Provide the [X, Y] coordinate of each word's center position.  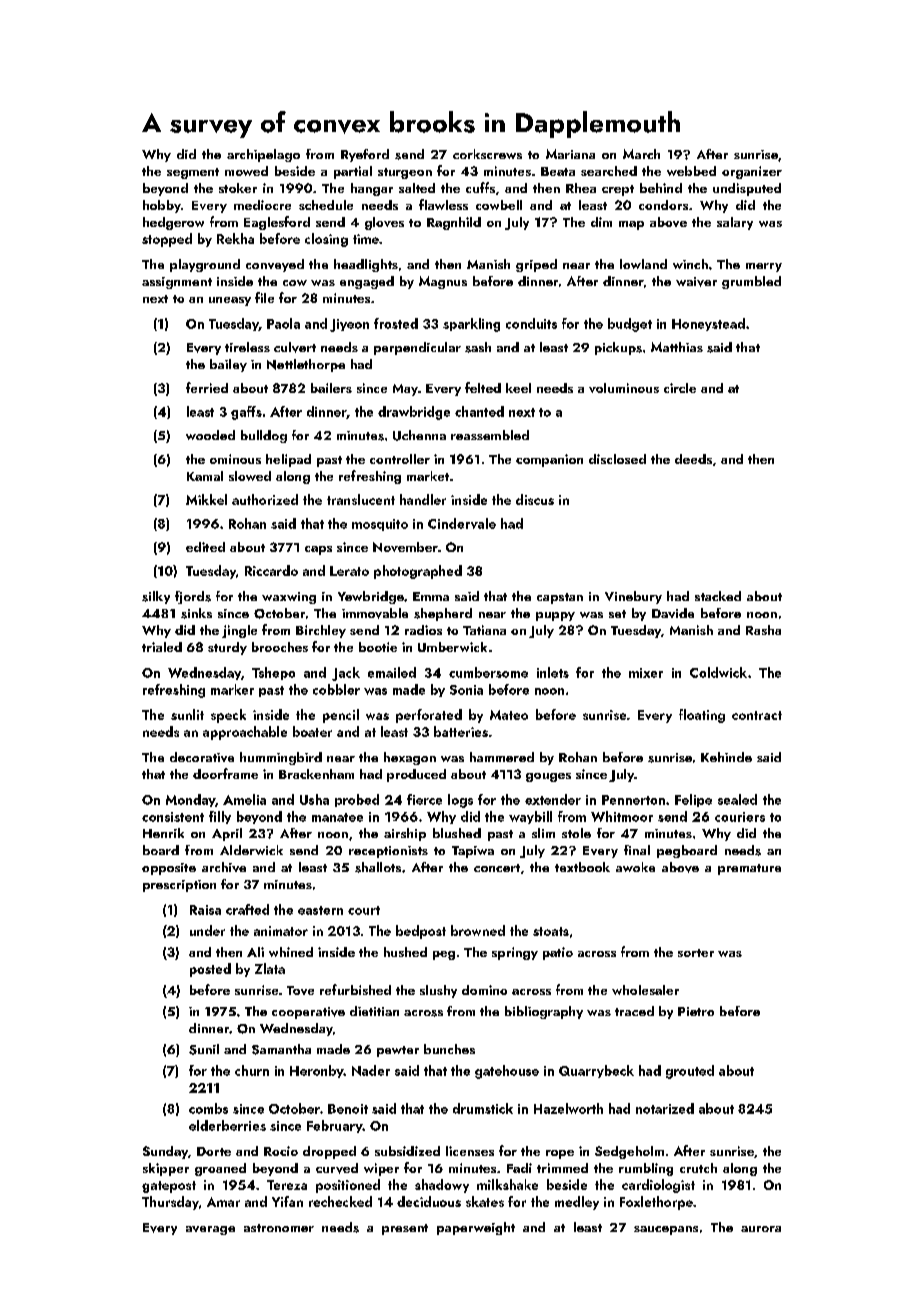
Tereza [287, 1185]
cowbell [499, 205]
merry [764, 267]
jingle [239, 631]
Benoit [348, 1109]
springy [515, 953]
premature [749, 869]
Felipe [693, 800]
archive [224, 867]
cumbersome [488, 672]
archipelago [263, 155]
